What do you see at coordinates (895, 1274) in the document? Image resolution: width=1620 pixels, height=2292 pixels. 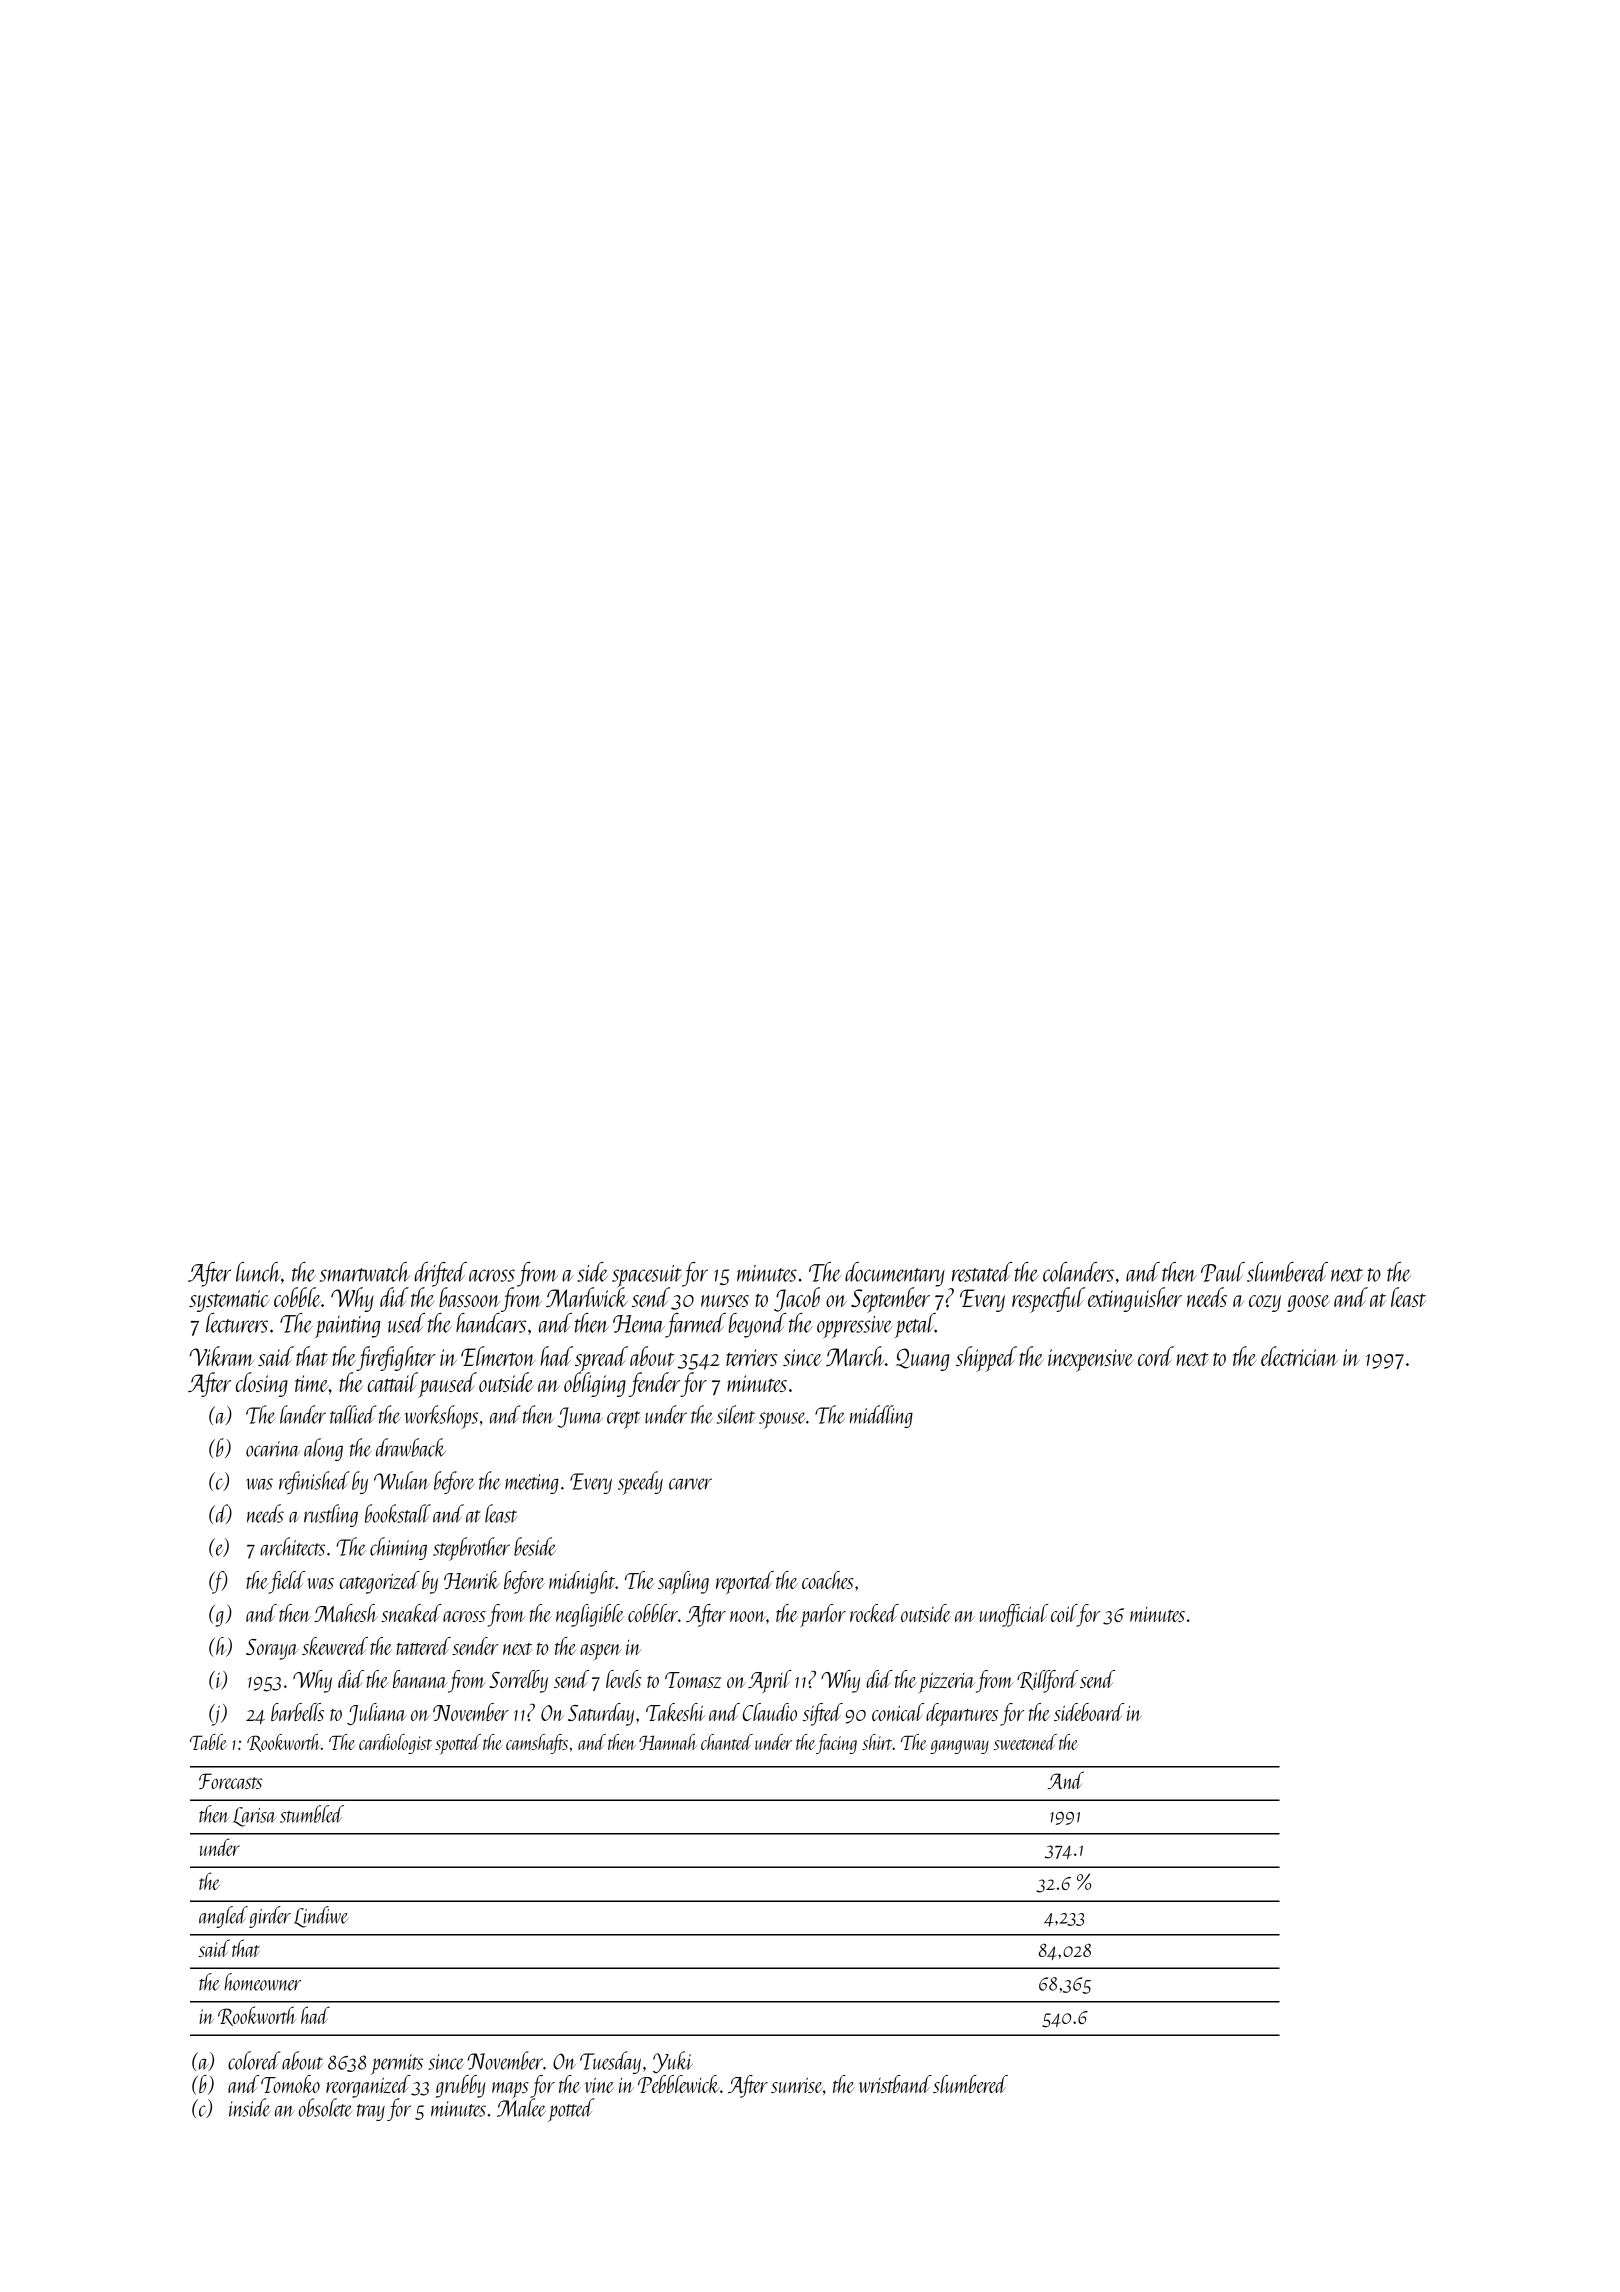 I see `documentary` at bounding box center [895, 1274].
